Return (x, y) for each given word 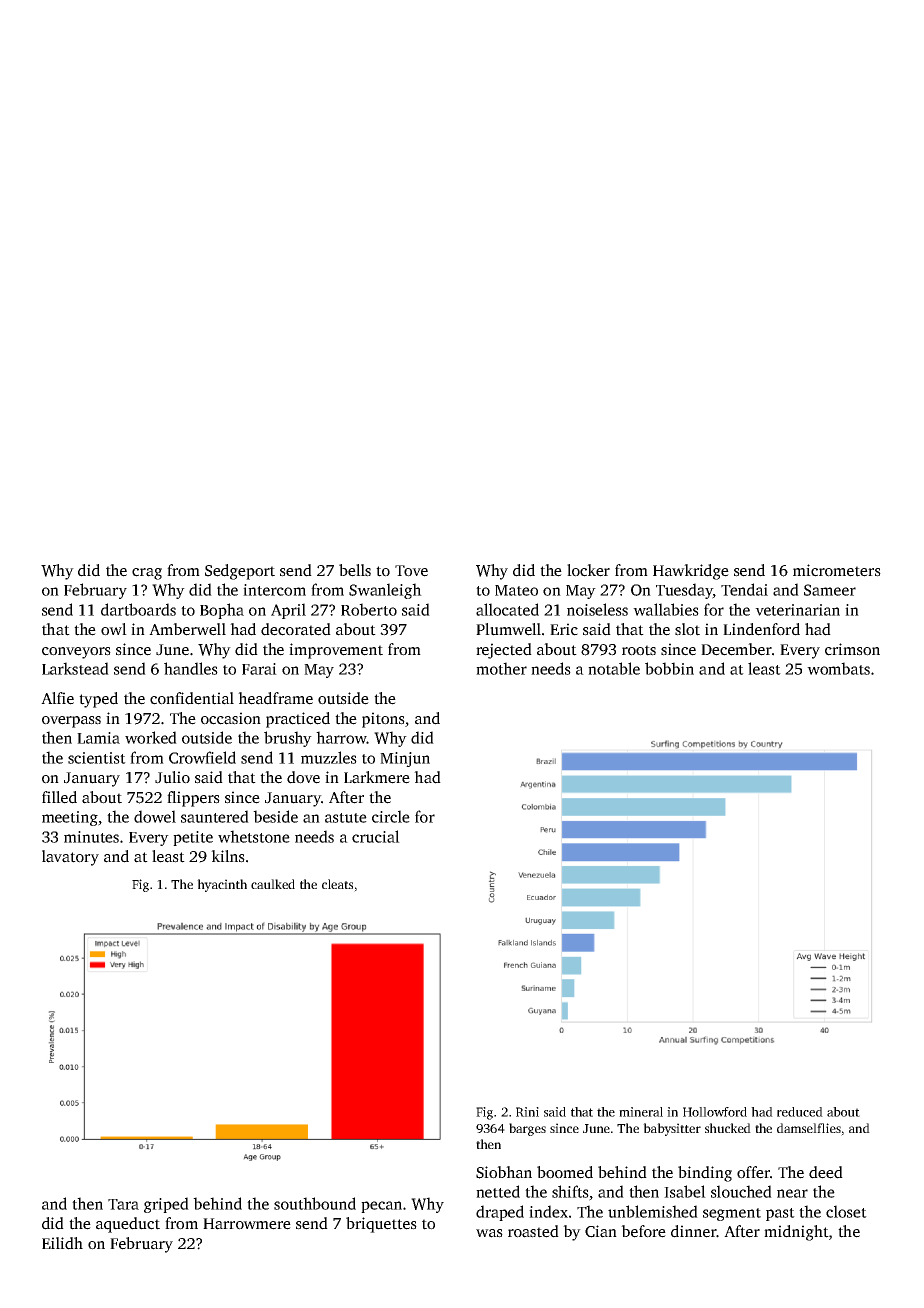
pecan (381, 1207)
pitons (383, 720)
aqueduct (128, 1225)
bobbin (669, 668)
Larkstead (75, 668)
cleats (337, 884)
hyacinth (222, 885)
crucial (376, 836)
